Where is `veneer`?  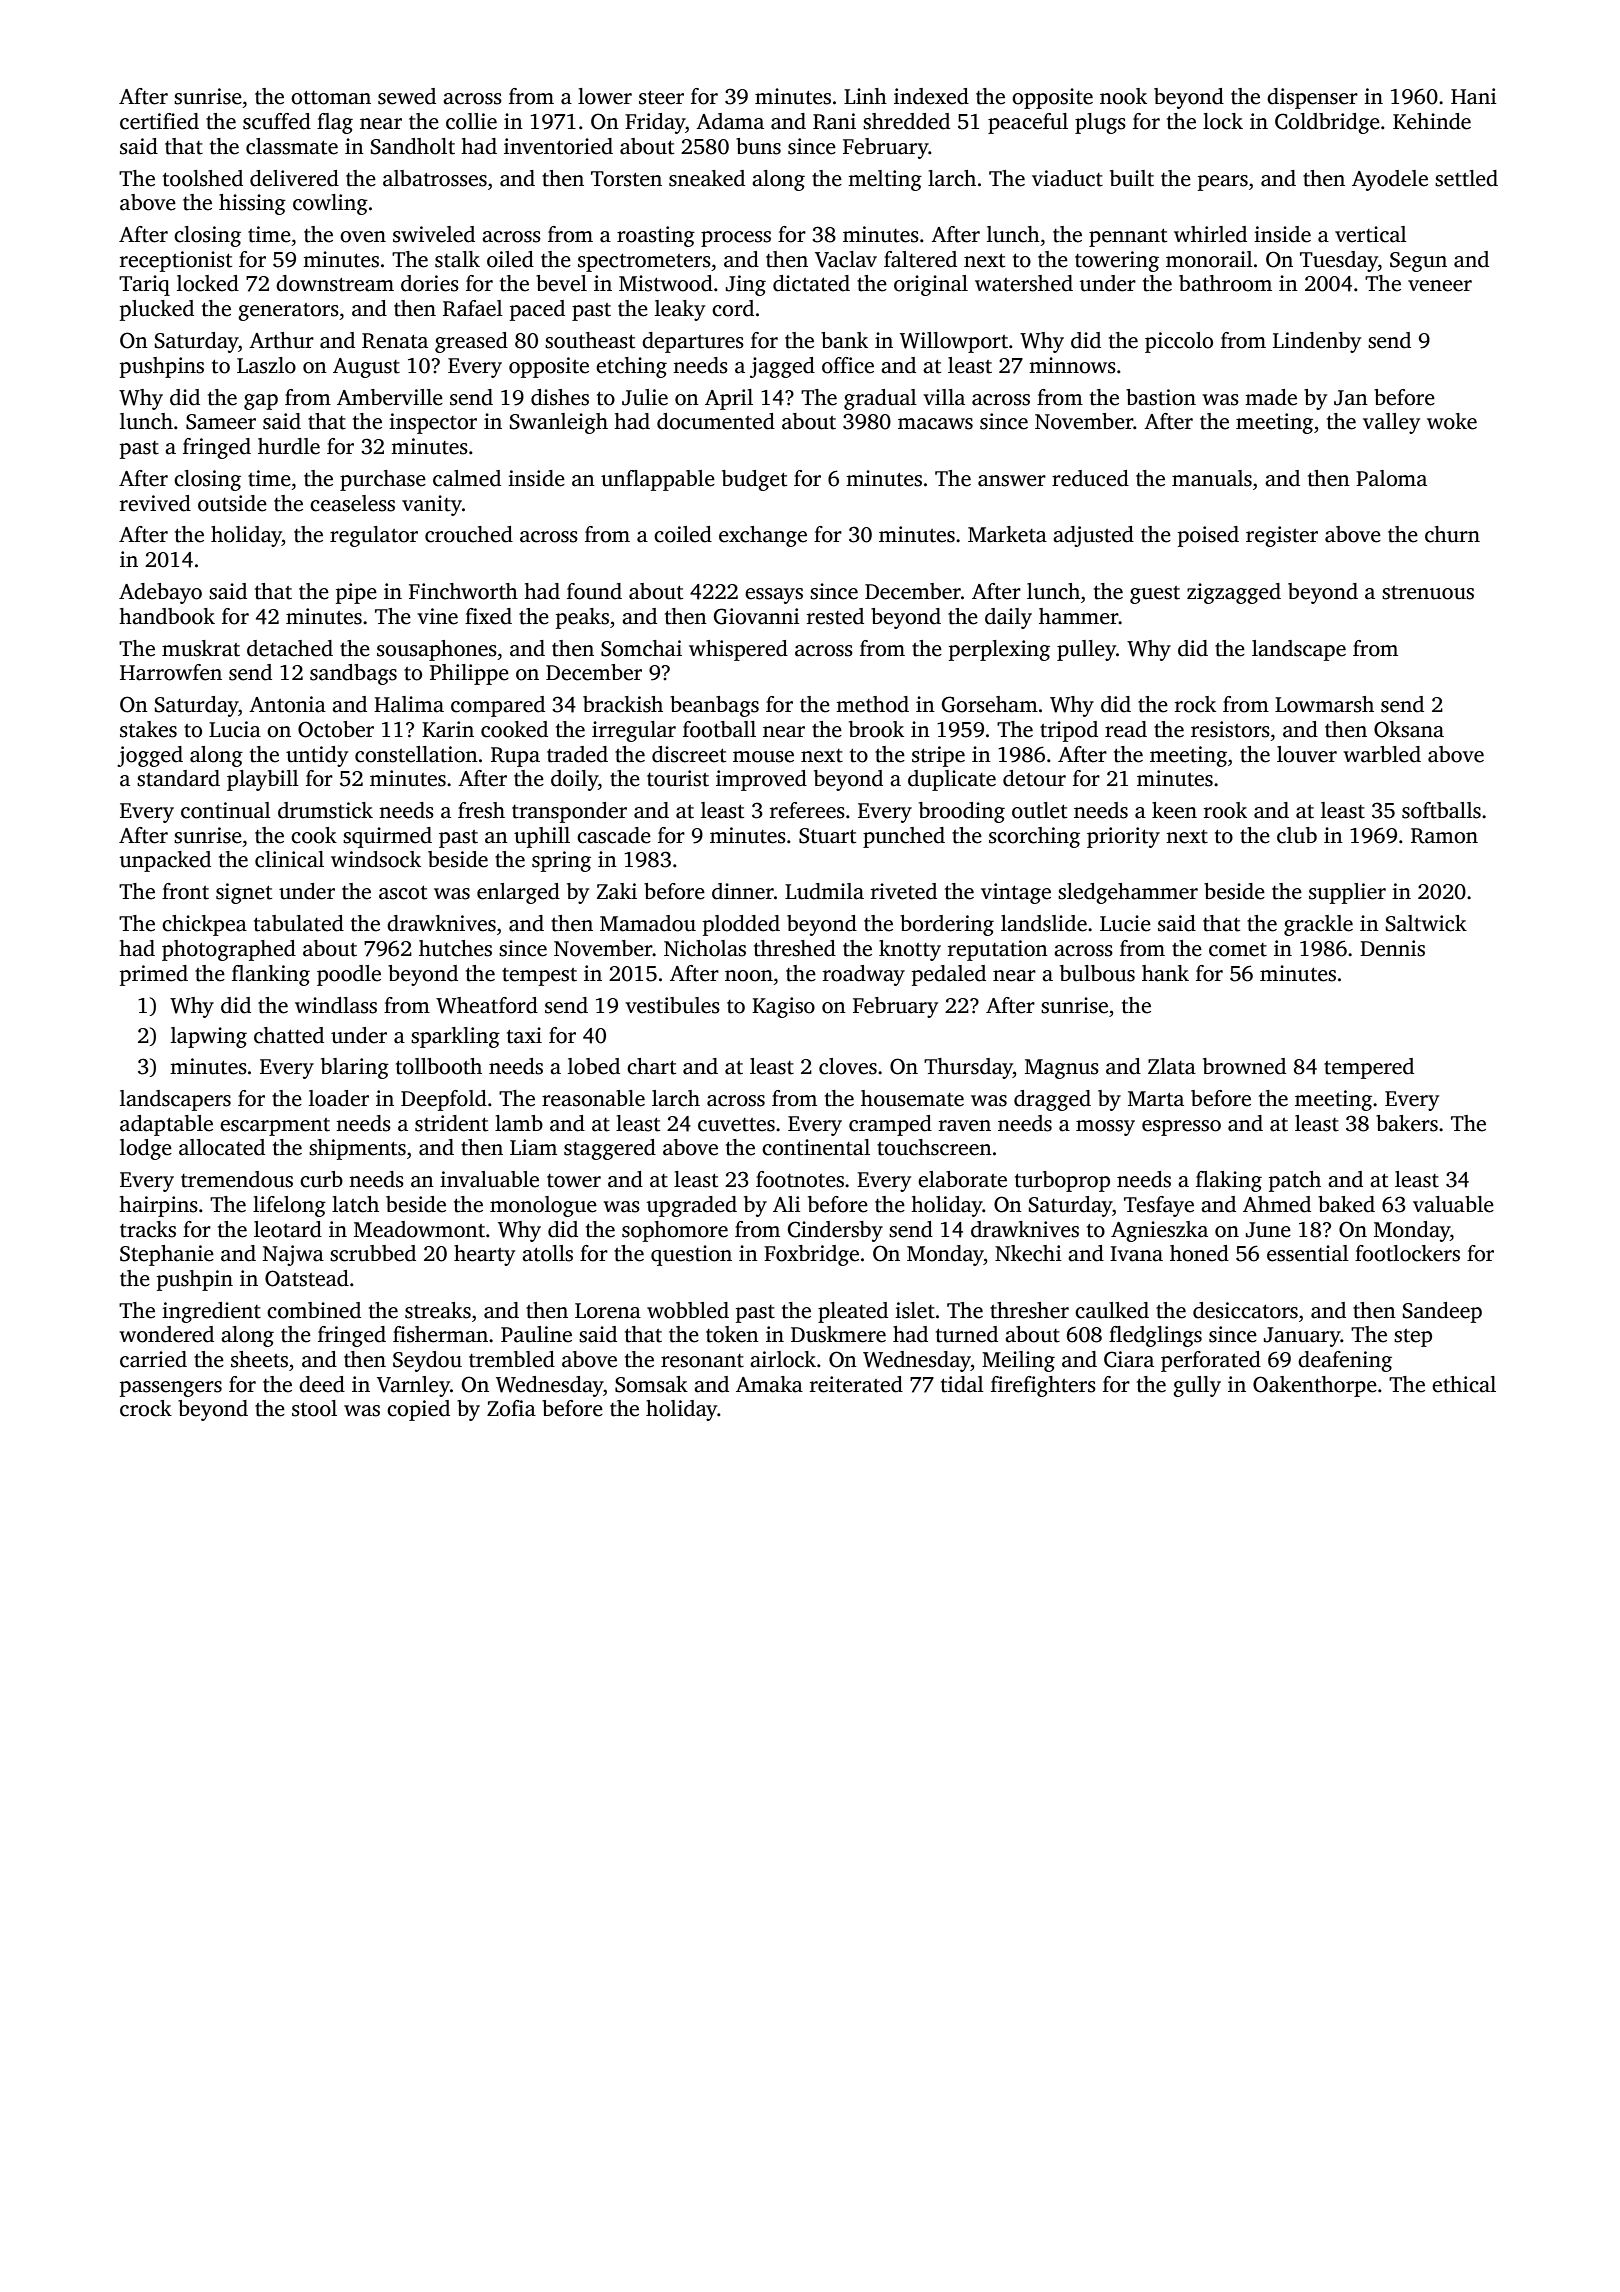
veneer is located at coordinates (1440, 286).
